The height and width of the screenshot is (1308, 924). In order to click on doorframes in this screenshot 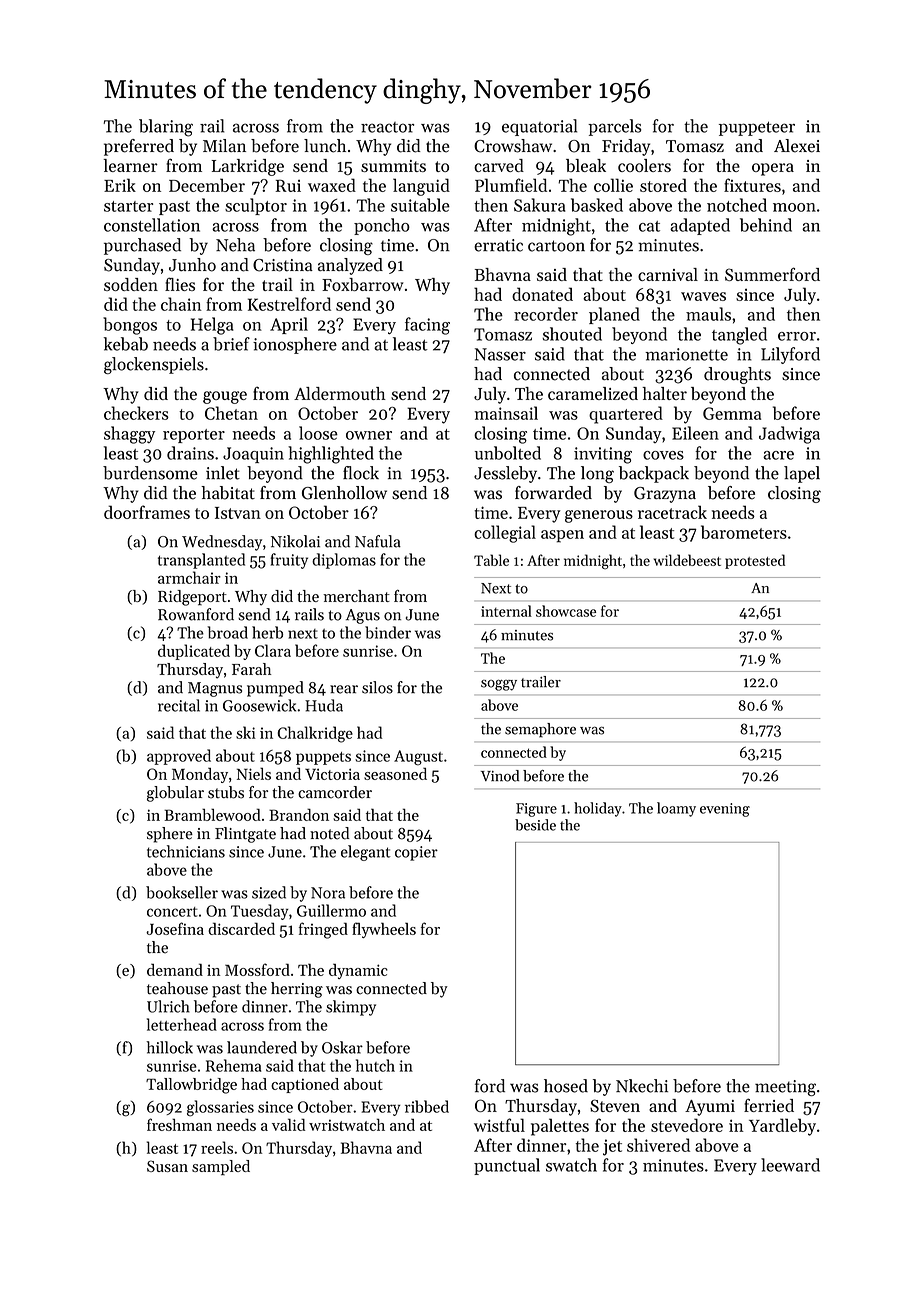, I will do `click(147, 512)`.
